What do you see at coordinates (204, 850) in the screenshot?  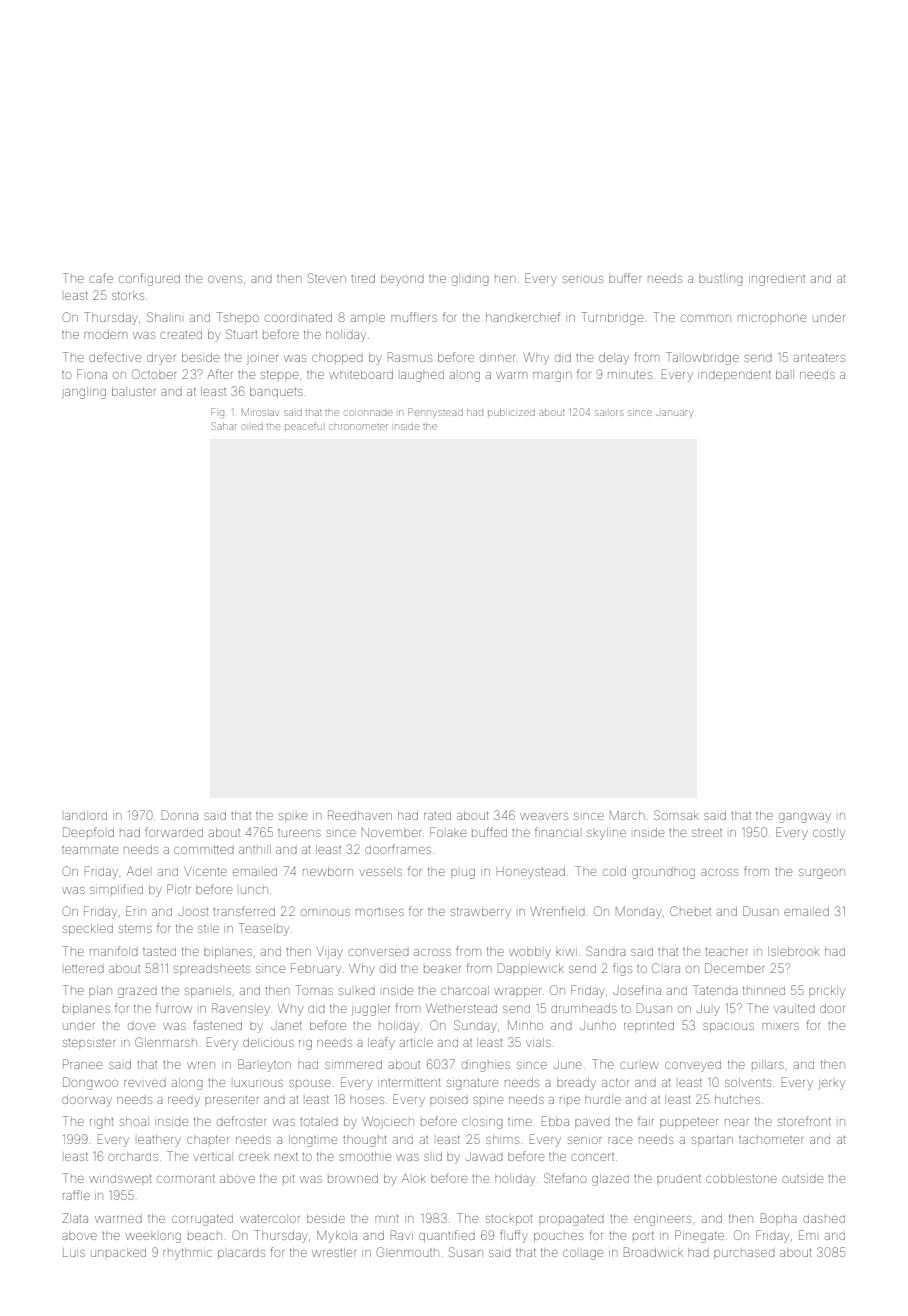 I see `committed` at bounding box center [204, 850].
